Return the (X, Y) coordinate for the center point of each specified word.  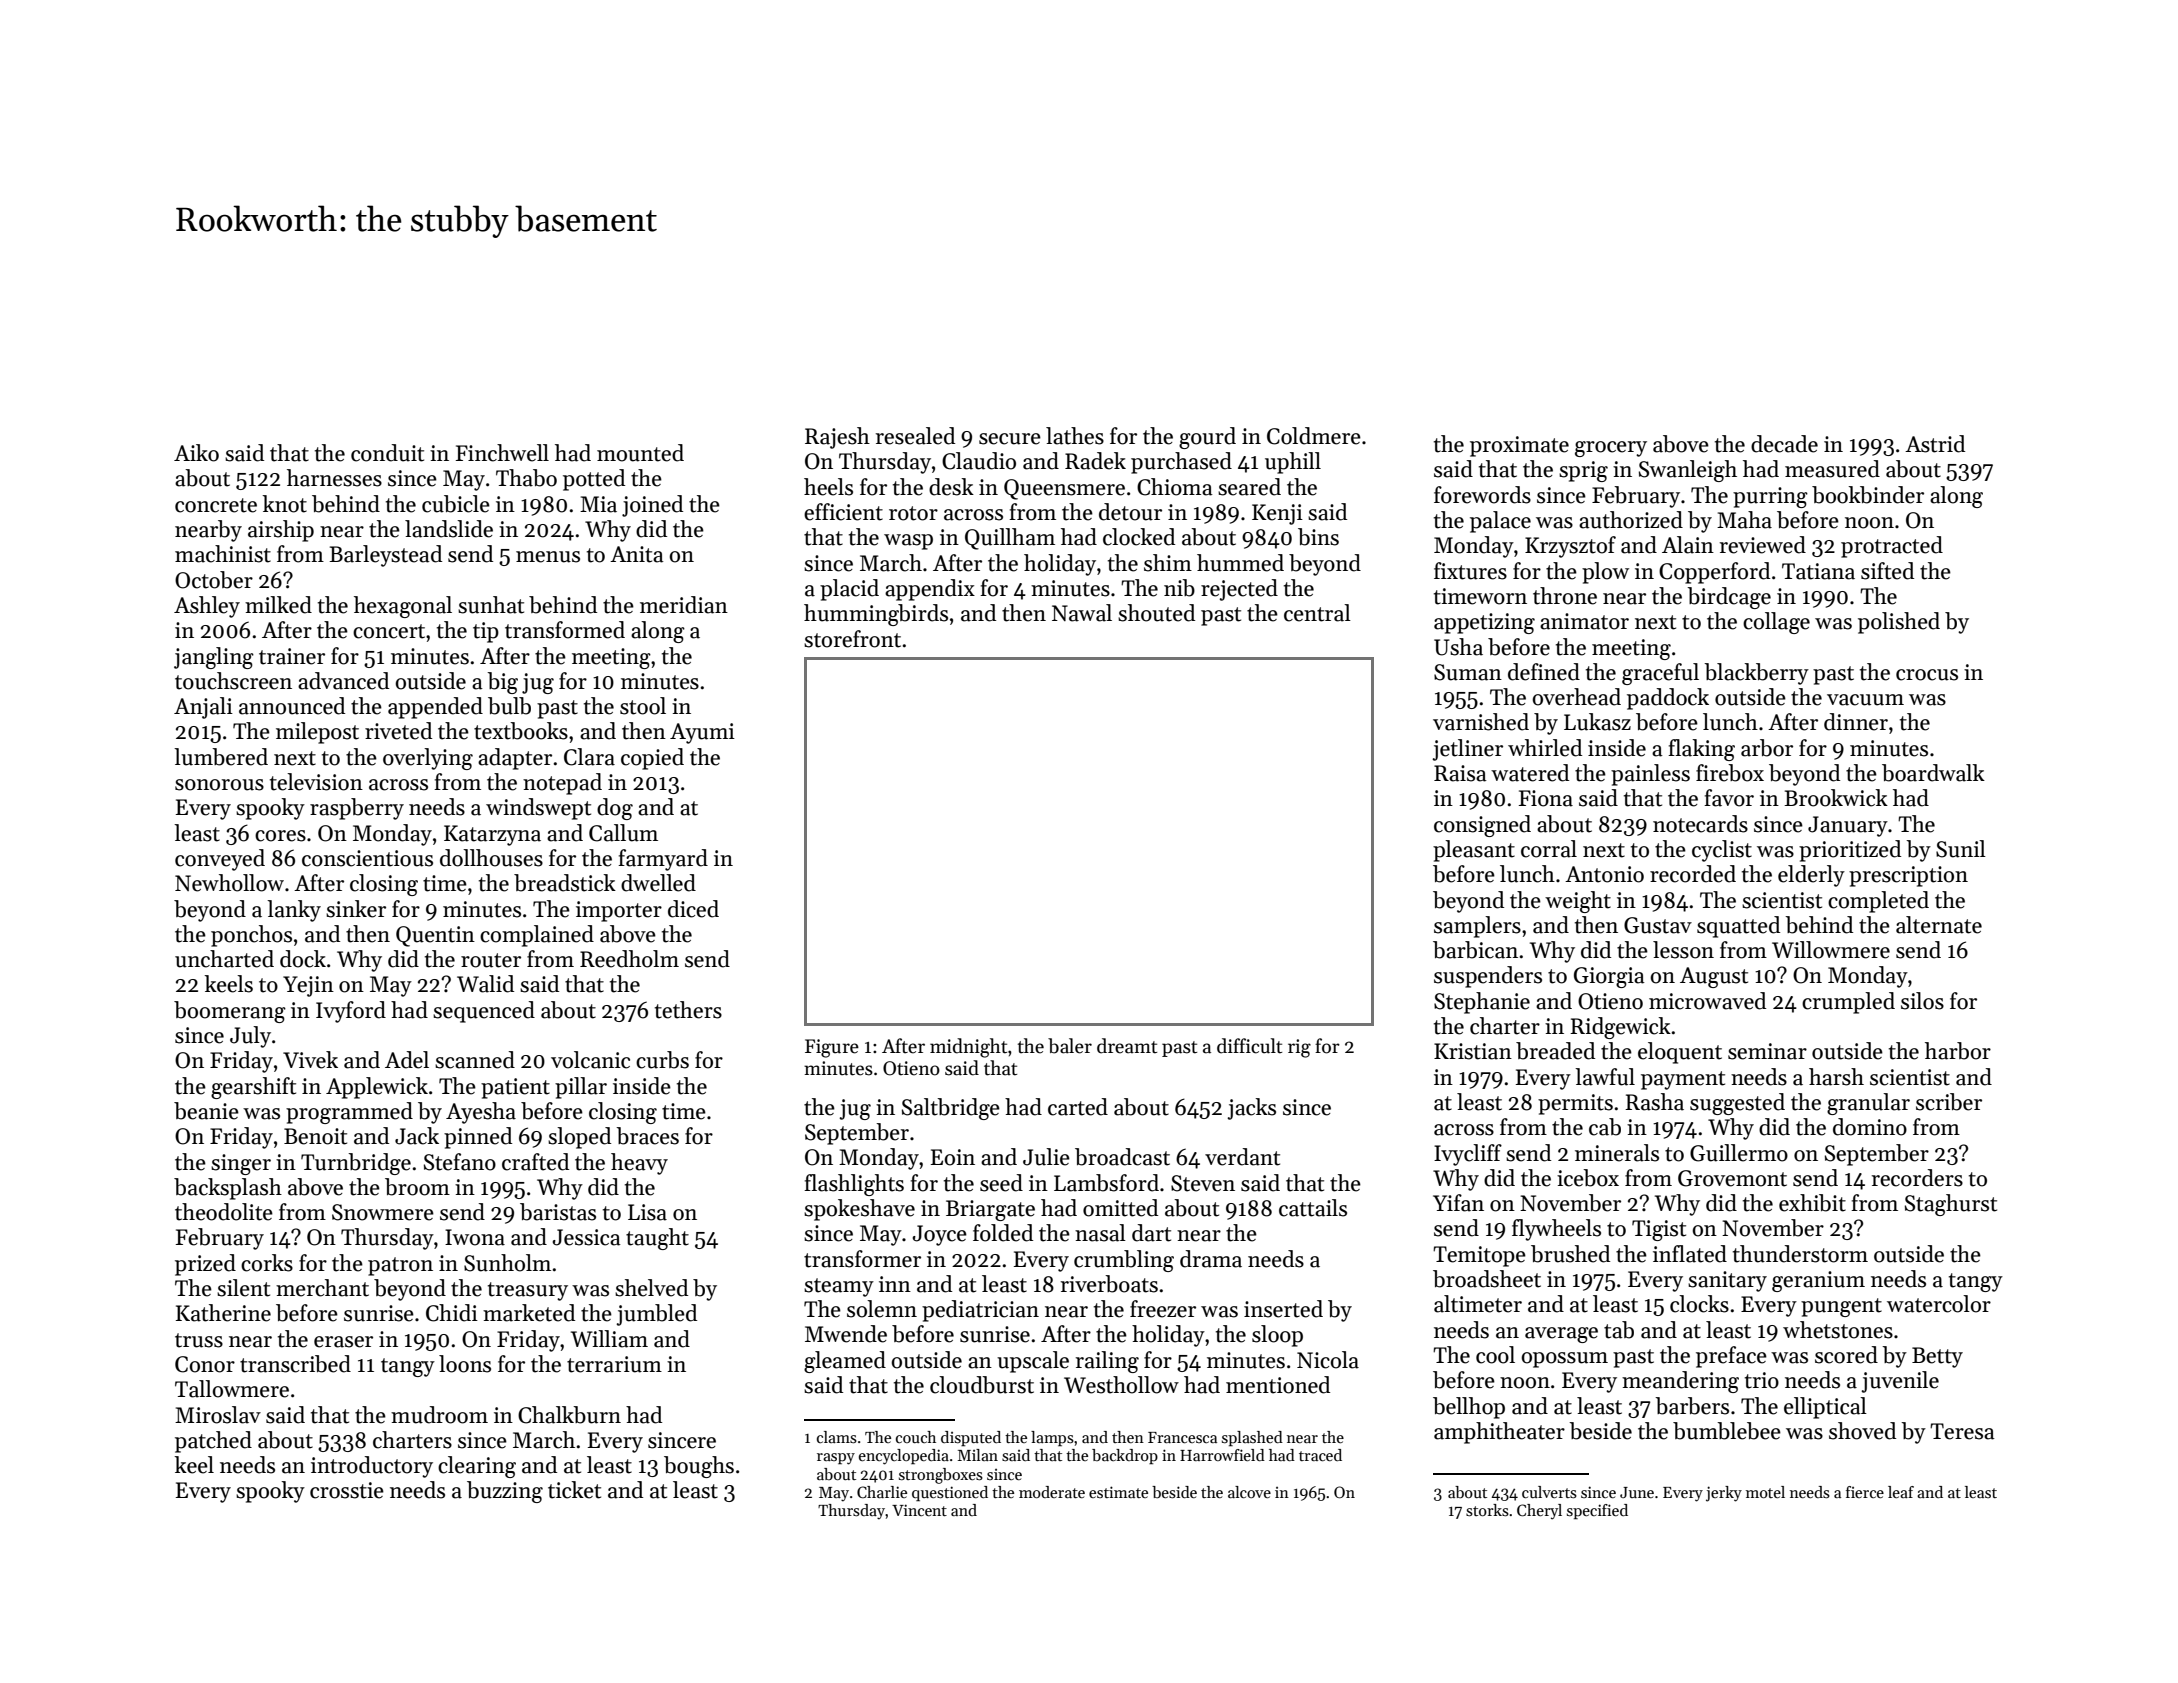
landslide (449, 529)
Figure (832, 1048)
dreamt (1127, 1046)
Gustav (1658, 925)
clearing (477, 1467)
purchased (1181, 463)
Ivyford (351, 1012)
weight (1578, 902)
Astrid (1935, 444)
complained (537, 936)
